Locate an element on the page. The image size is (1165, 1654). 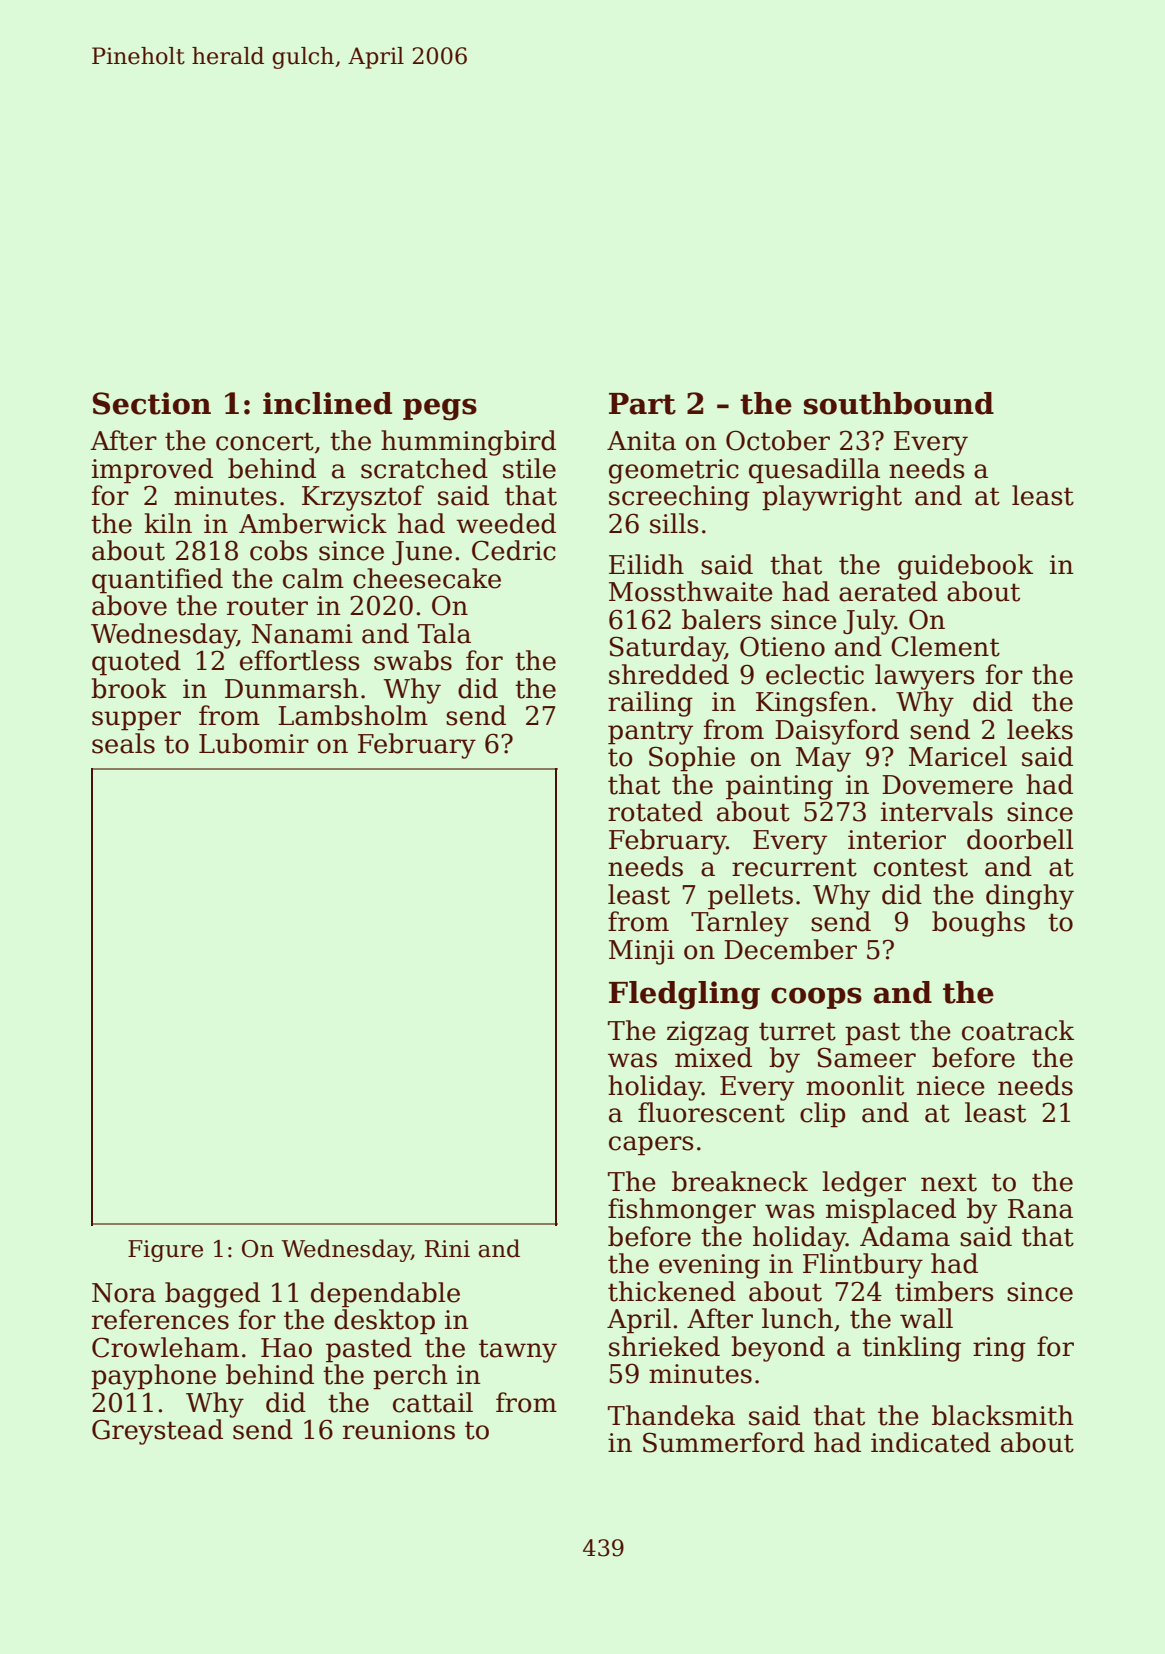
lawyers is located at coordinates (925, 677).
